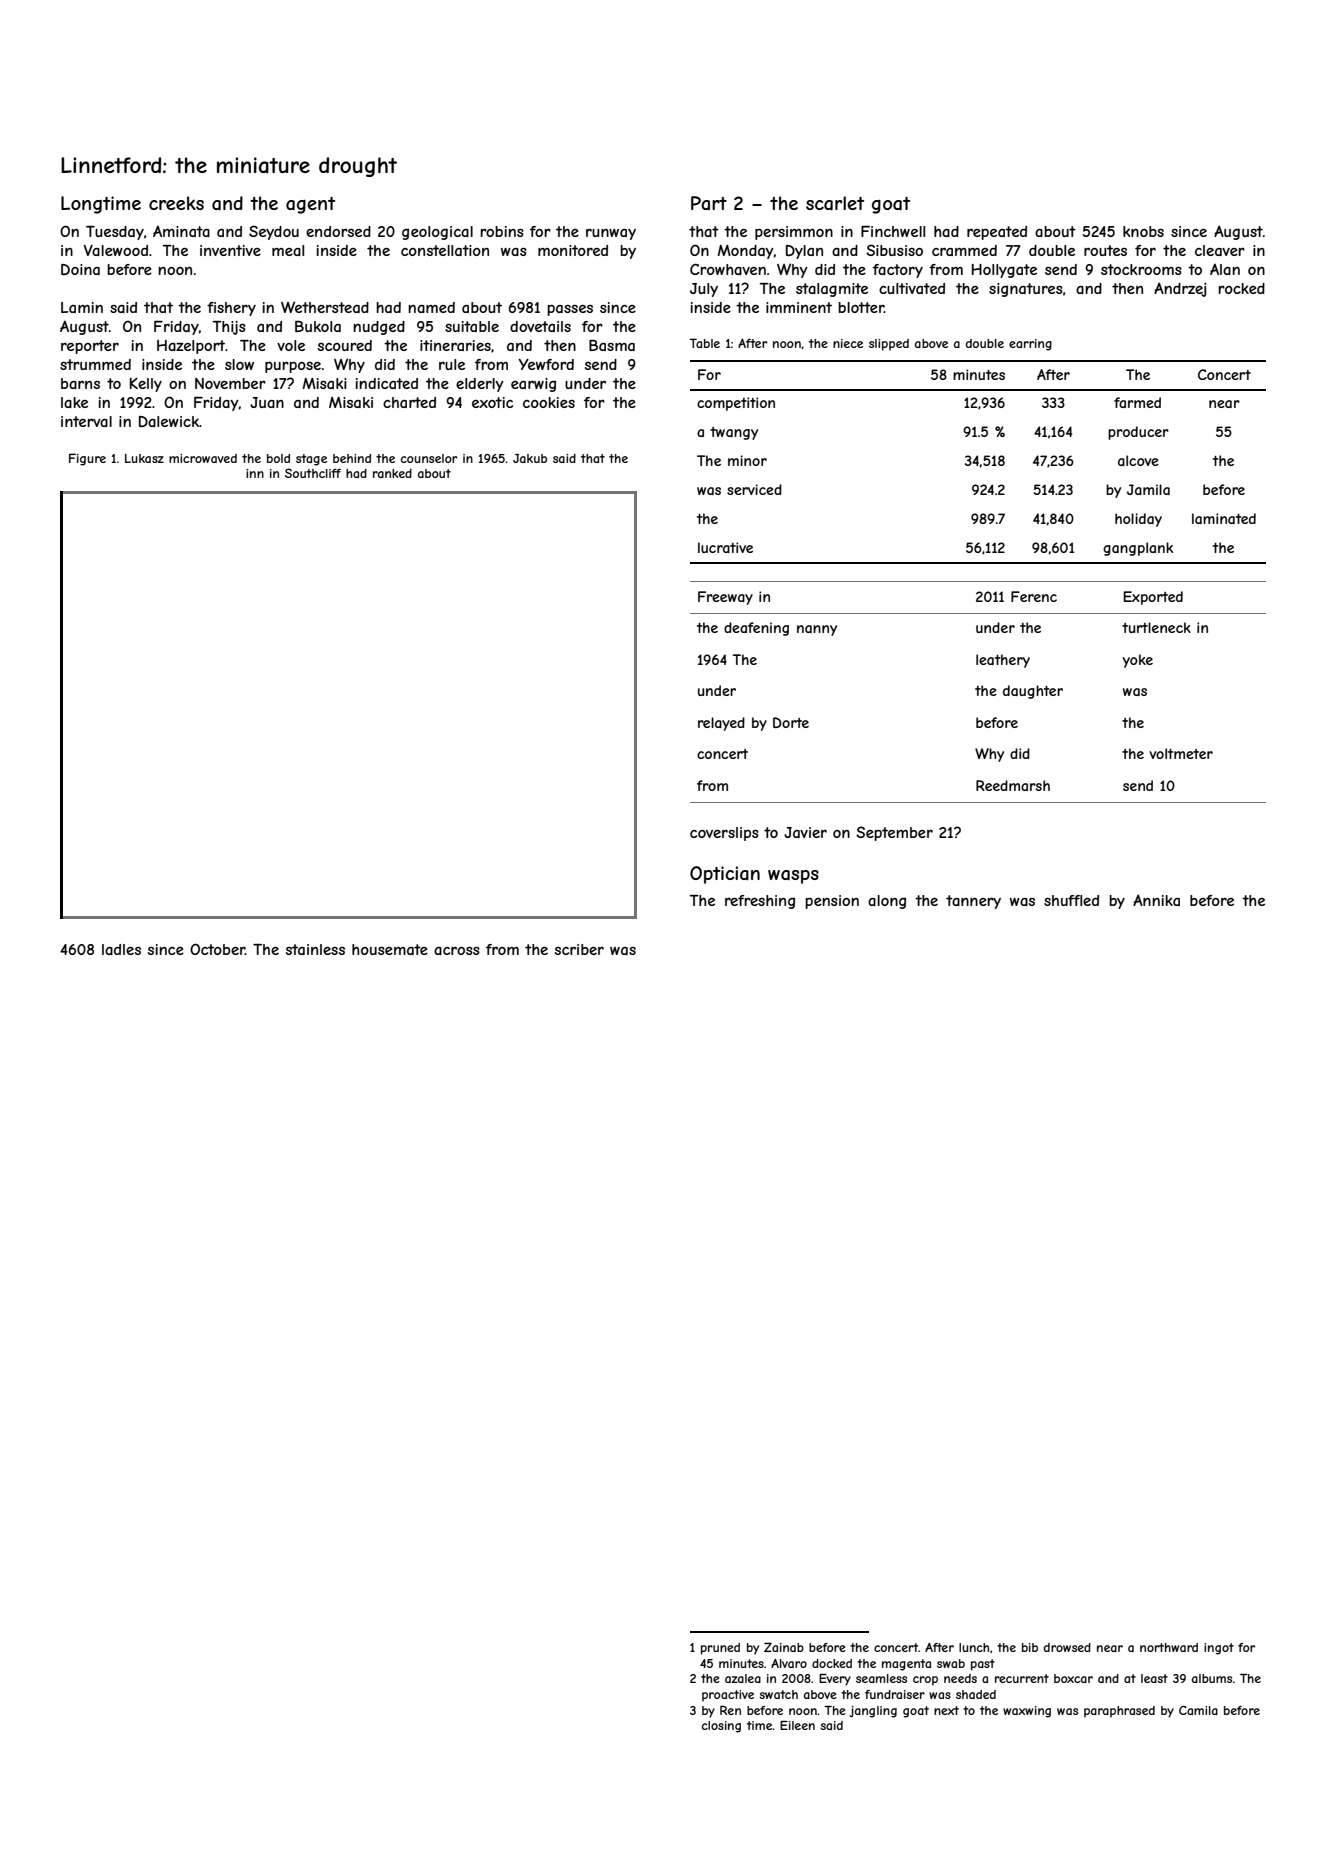 This screenshot has height=1876, width=1326. What do you see at coordinates (457, 950) in the screenshot?
I see `across` at bounding box center [457, 950].
